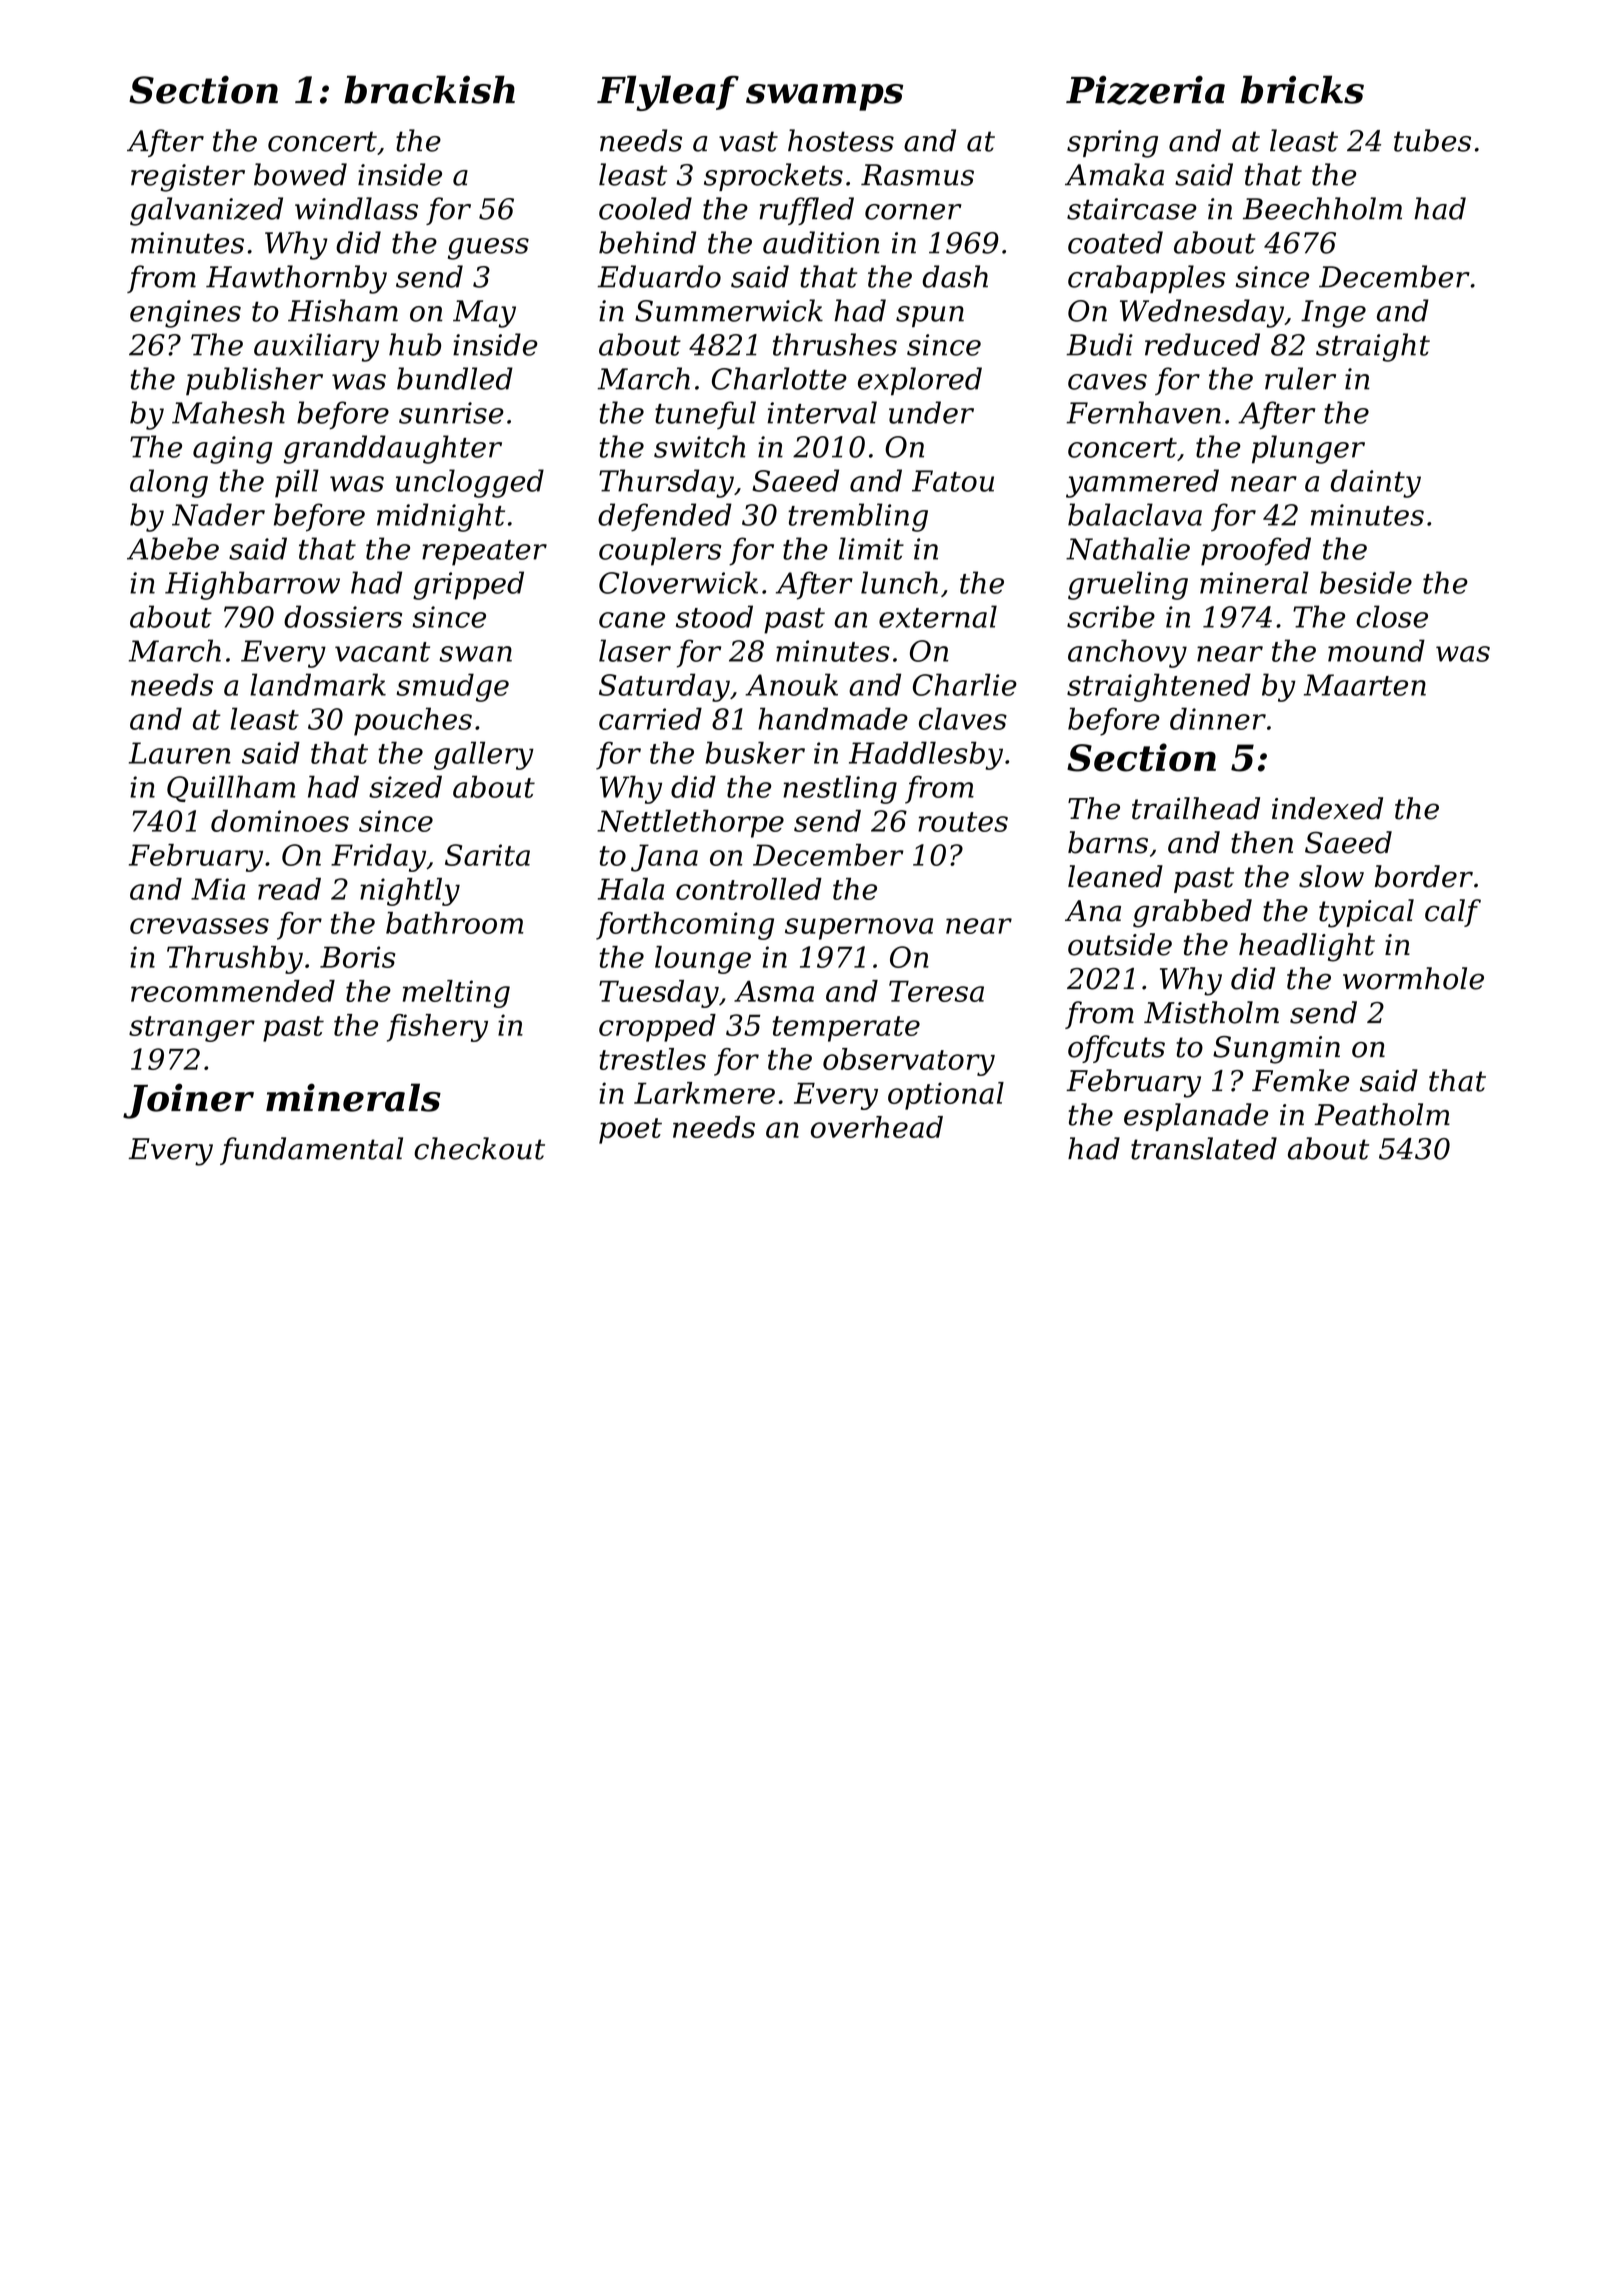 The image size is (1620, 2292). Describe the element at coordinates (1322, 208) in the screenshot. I see `Beechholm` at that location.
